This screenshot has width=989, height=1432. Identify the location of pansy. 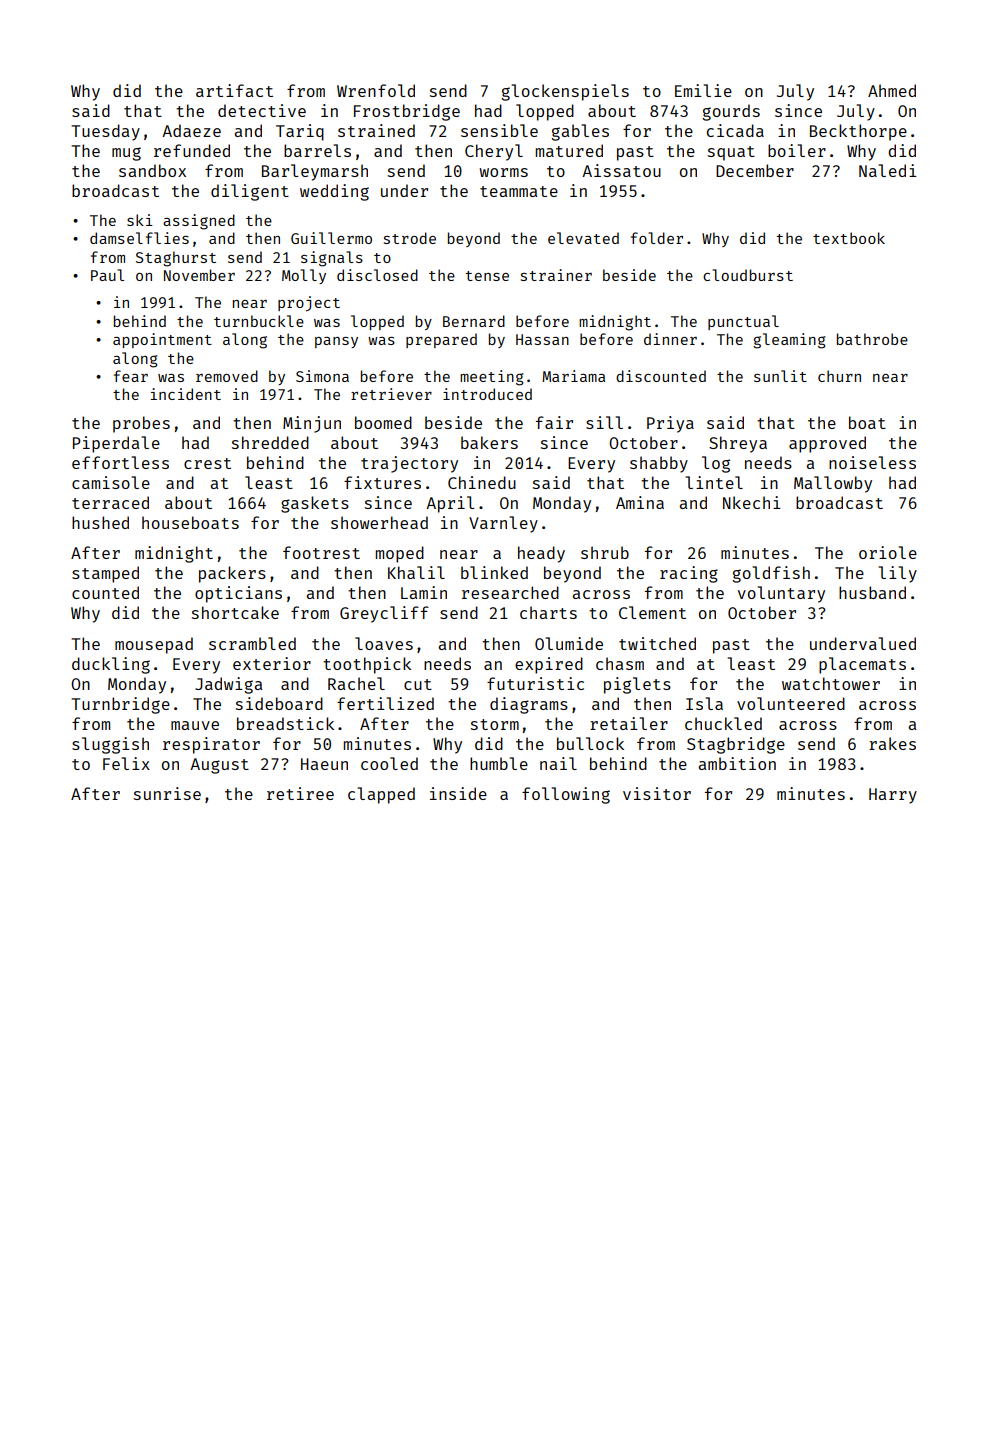
(336, 342).
